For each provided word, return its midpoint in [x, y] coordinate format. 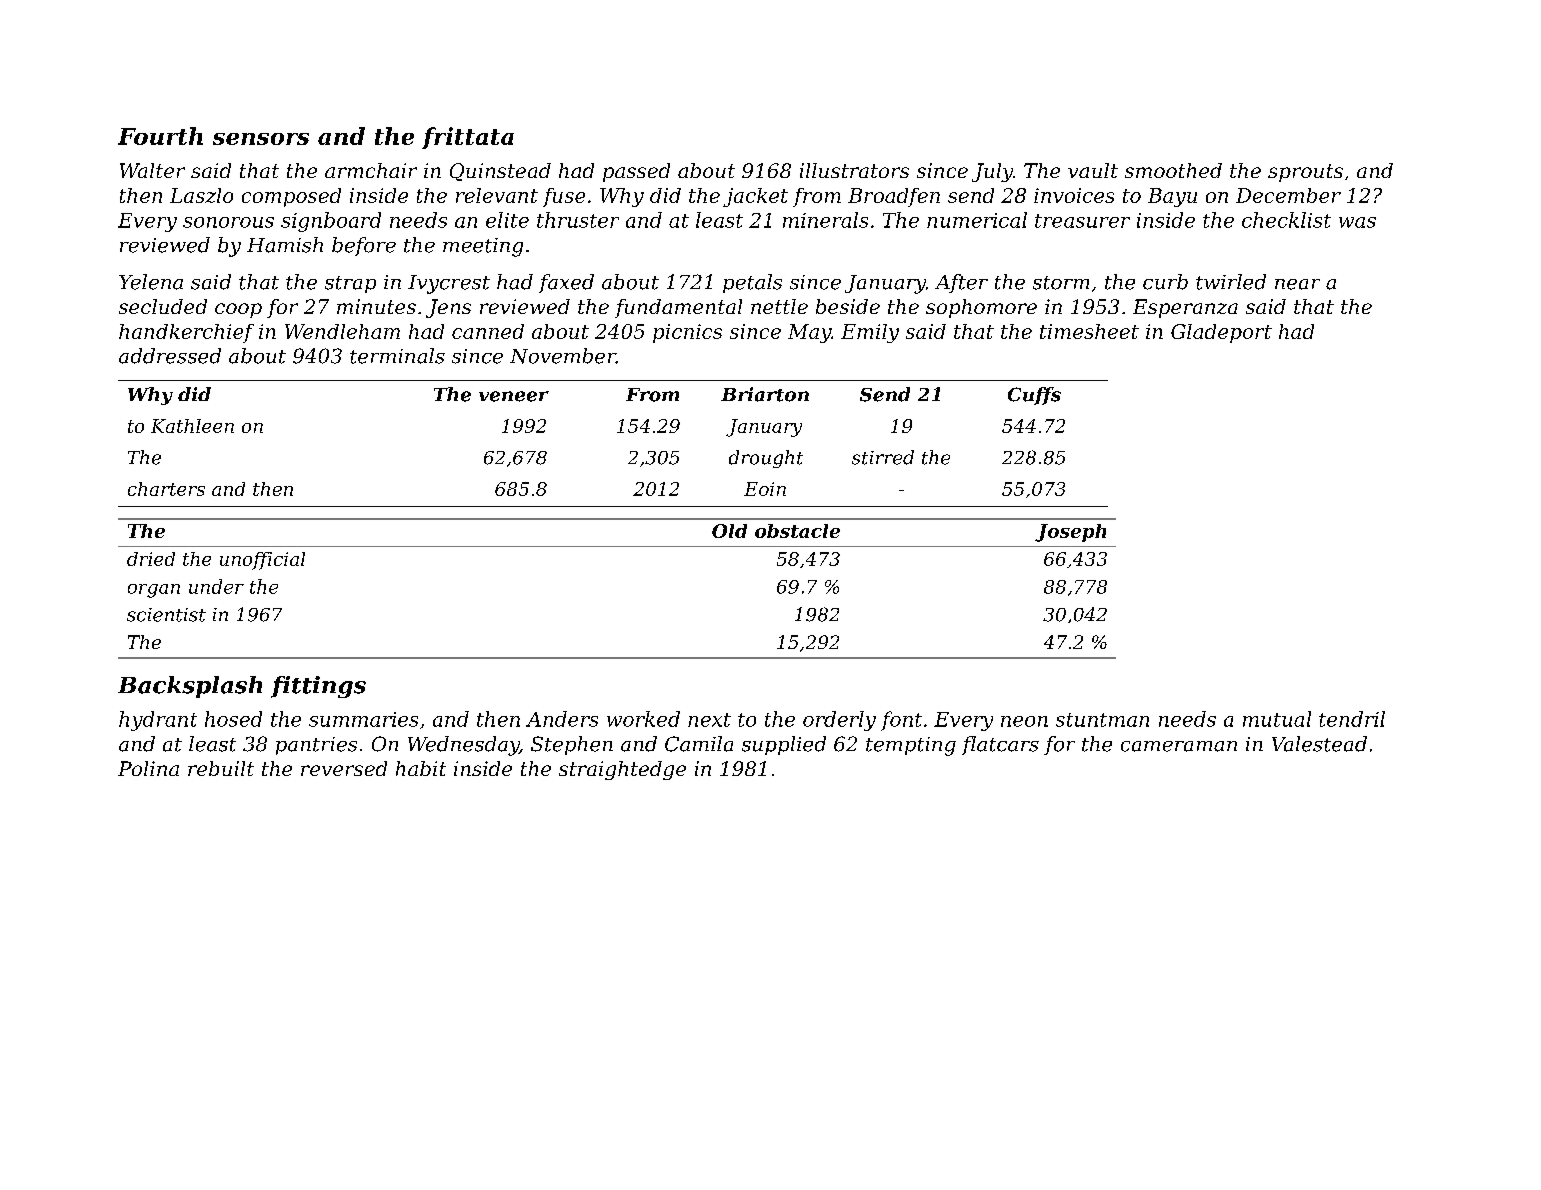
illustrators [854, 170]
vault [1093, 170]
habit [421, 768]
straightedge [622, 770]
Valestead [1319, 744]
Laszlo [201, 195]
